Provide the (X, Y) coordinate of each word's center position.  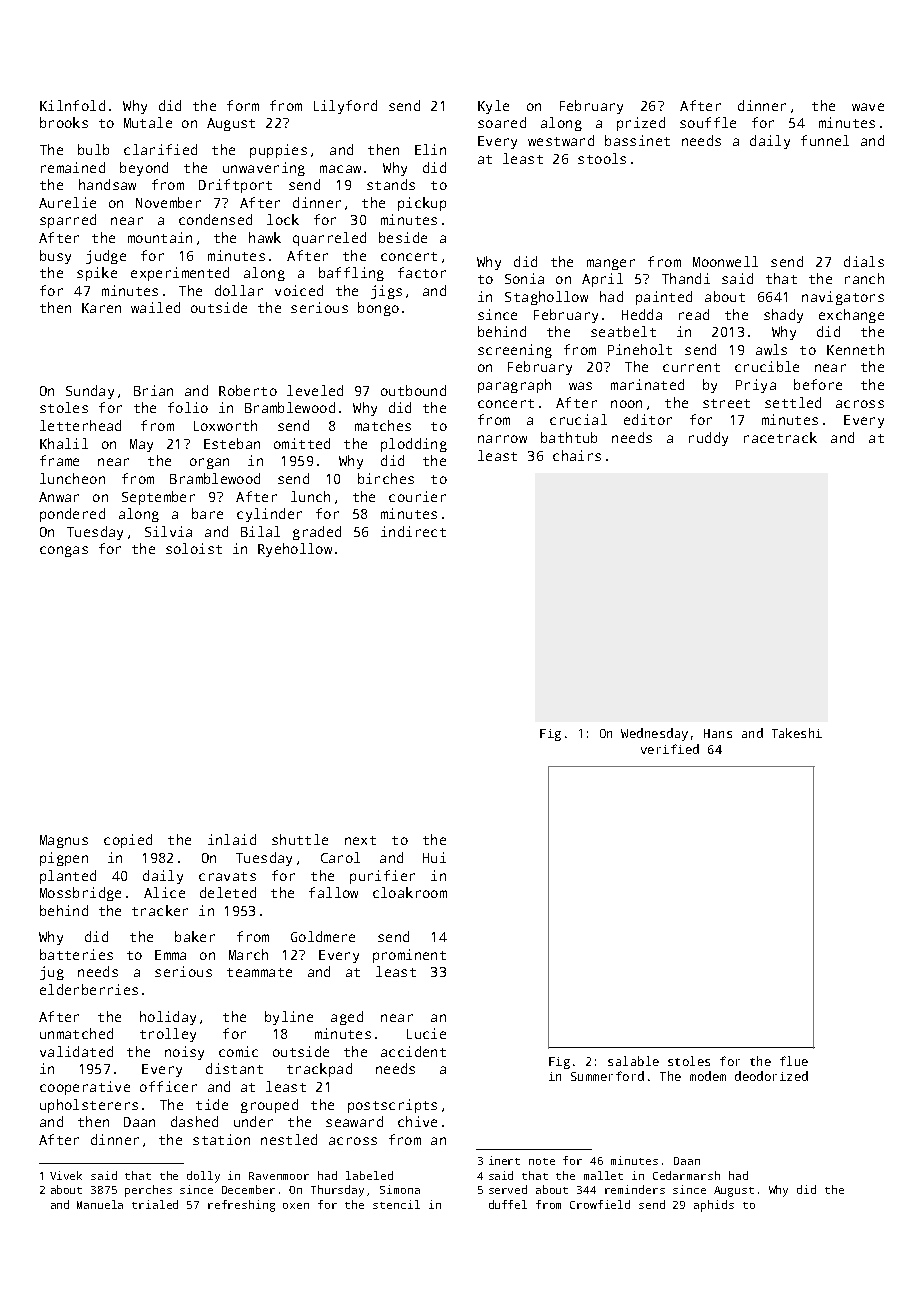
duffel (508, 1204)
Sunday (90, 392)
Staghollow (546, 298)
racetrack (780, 437)
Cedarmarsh (686, 1175)
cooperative (85, 1088)
